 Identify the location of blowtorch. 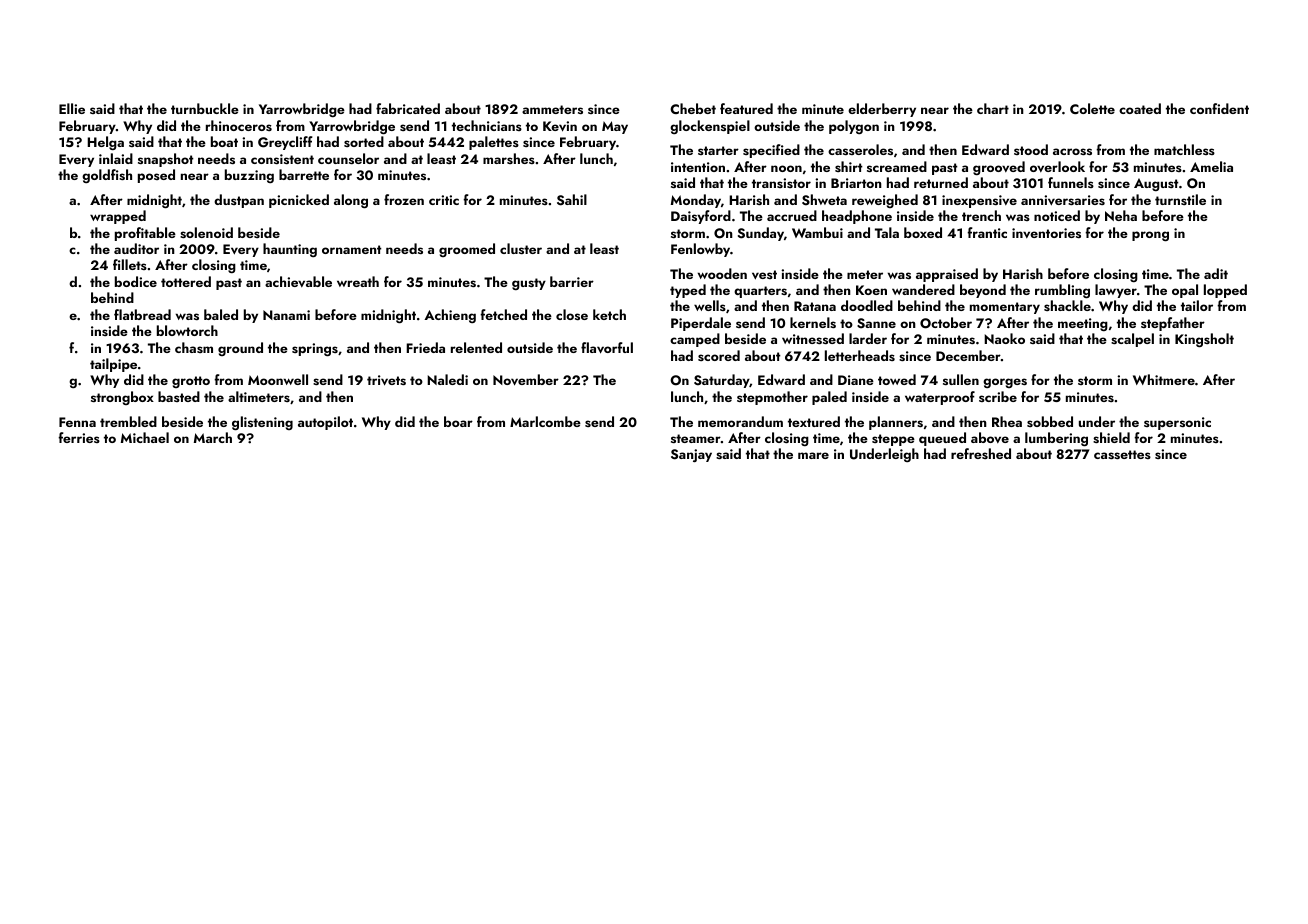
(187, 330).
